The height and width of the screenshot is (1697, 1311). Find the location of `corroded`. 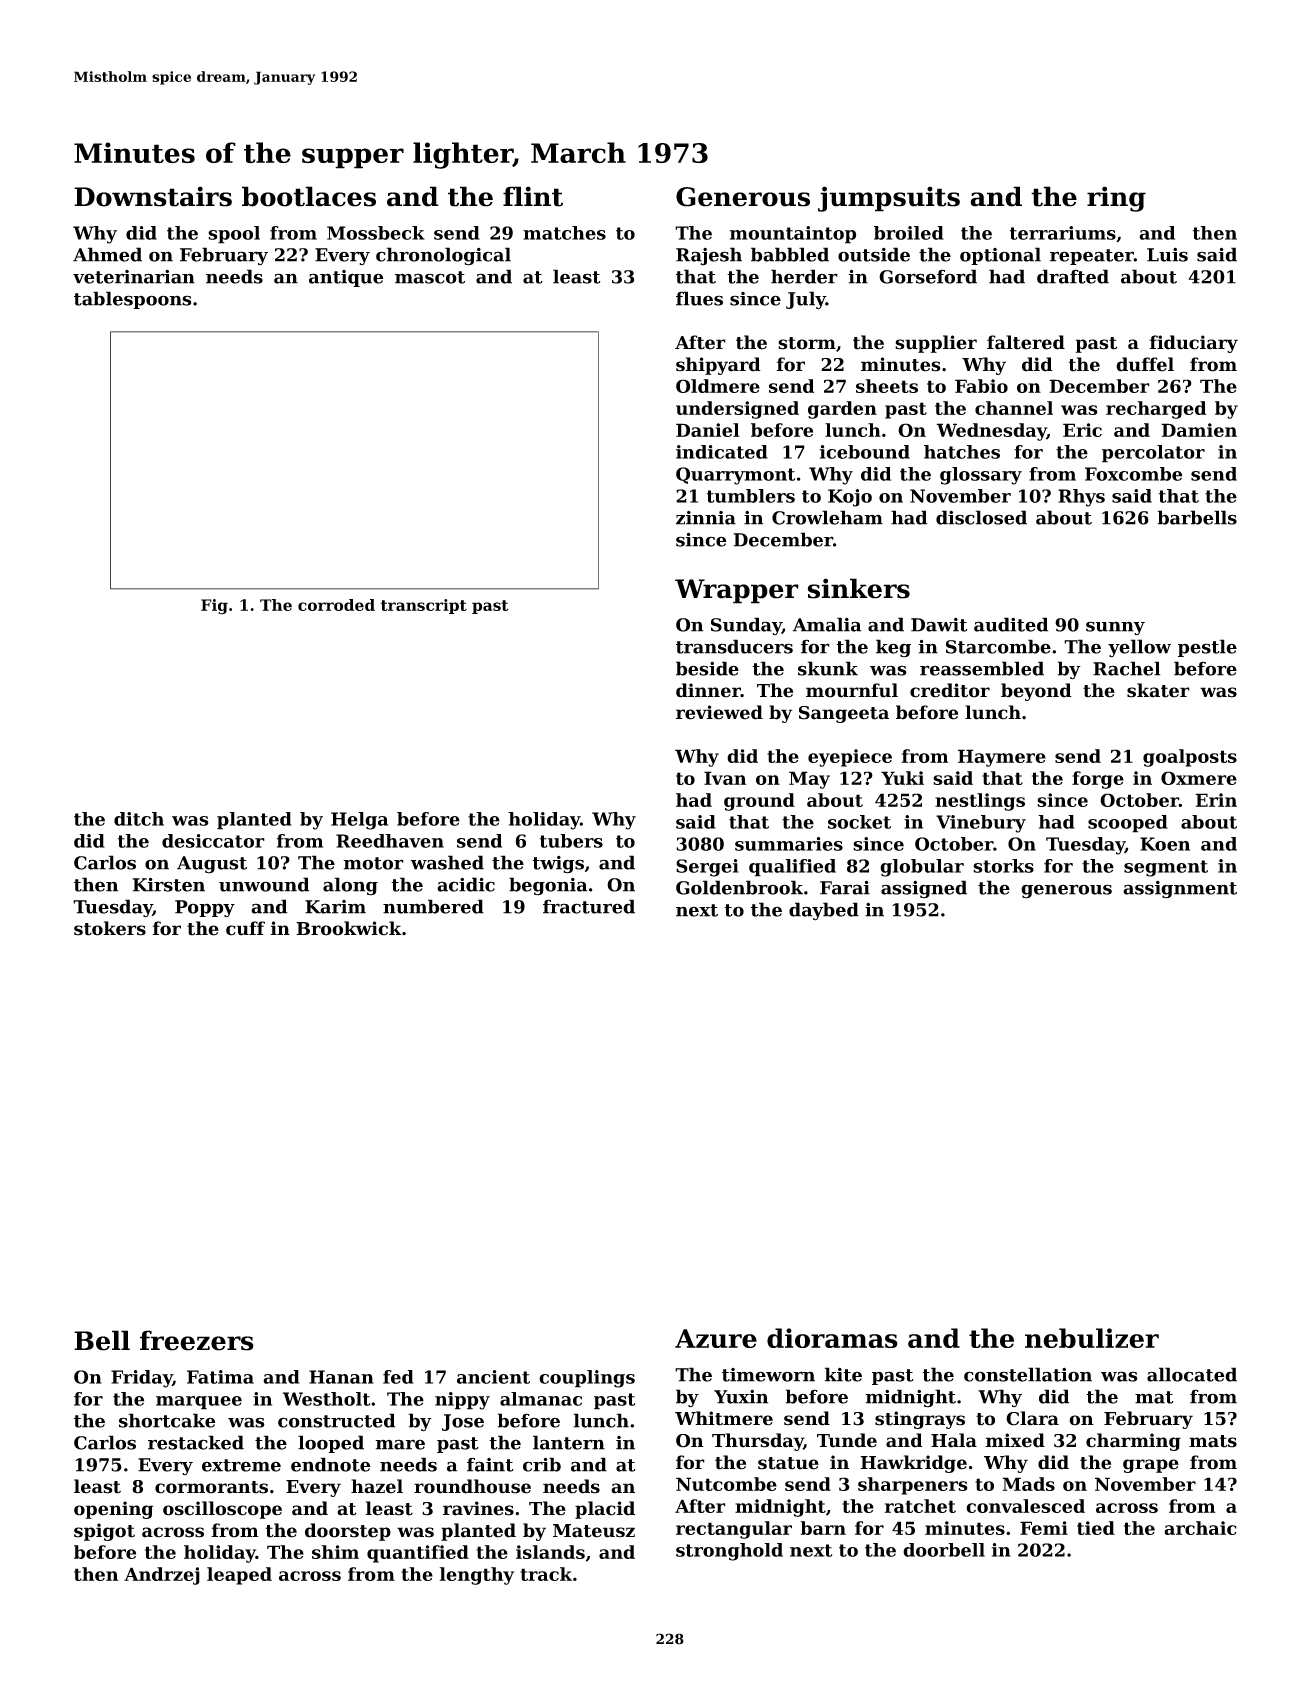

corroded is located at coordinates (336, 605).
